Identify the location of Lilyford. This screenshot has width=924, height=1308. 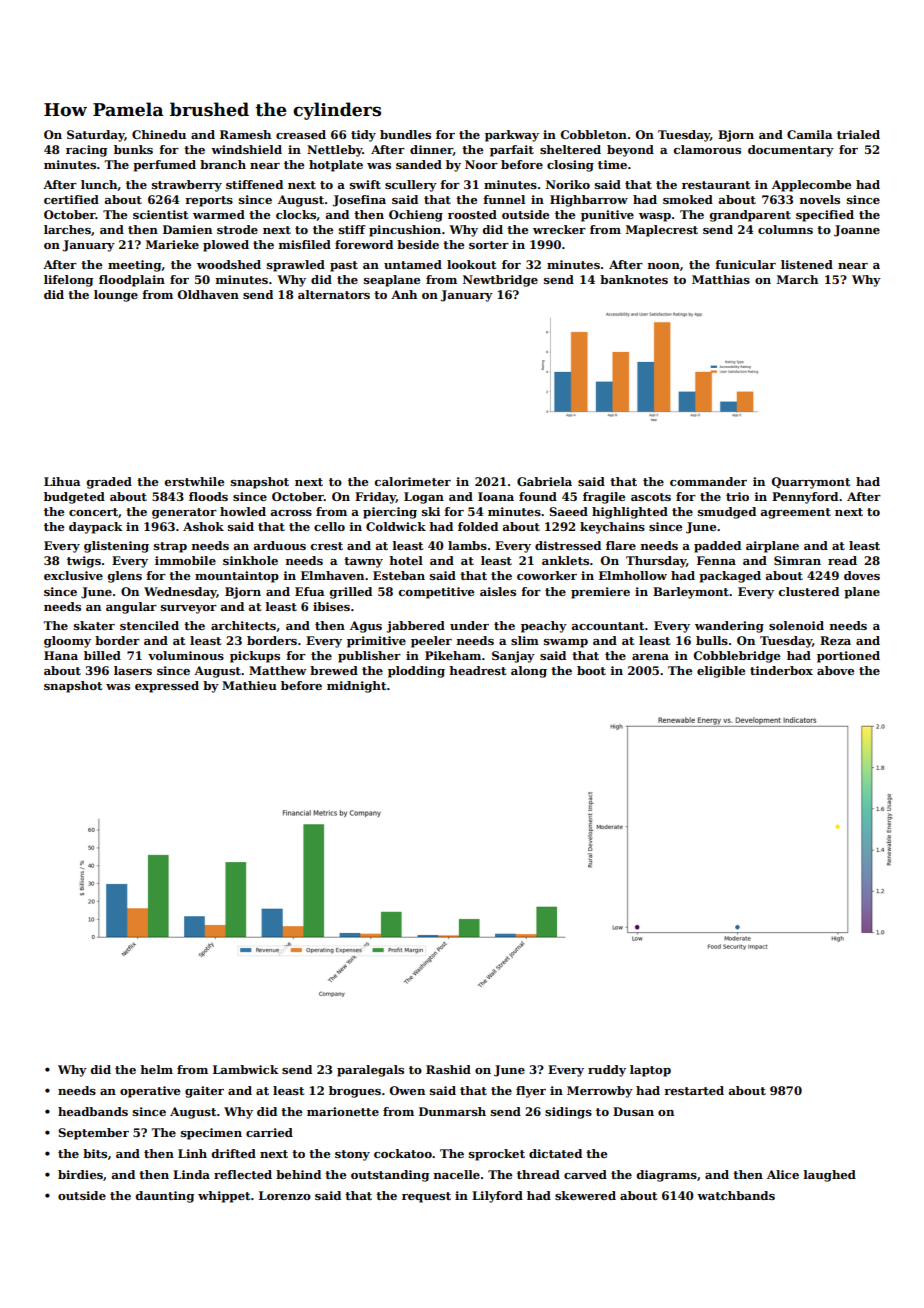
(497, 1197).
